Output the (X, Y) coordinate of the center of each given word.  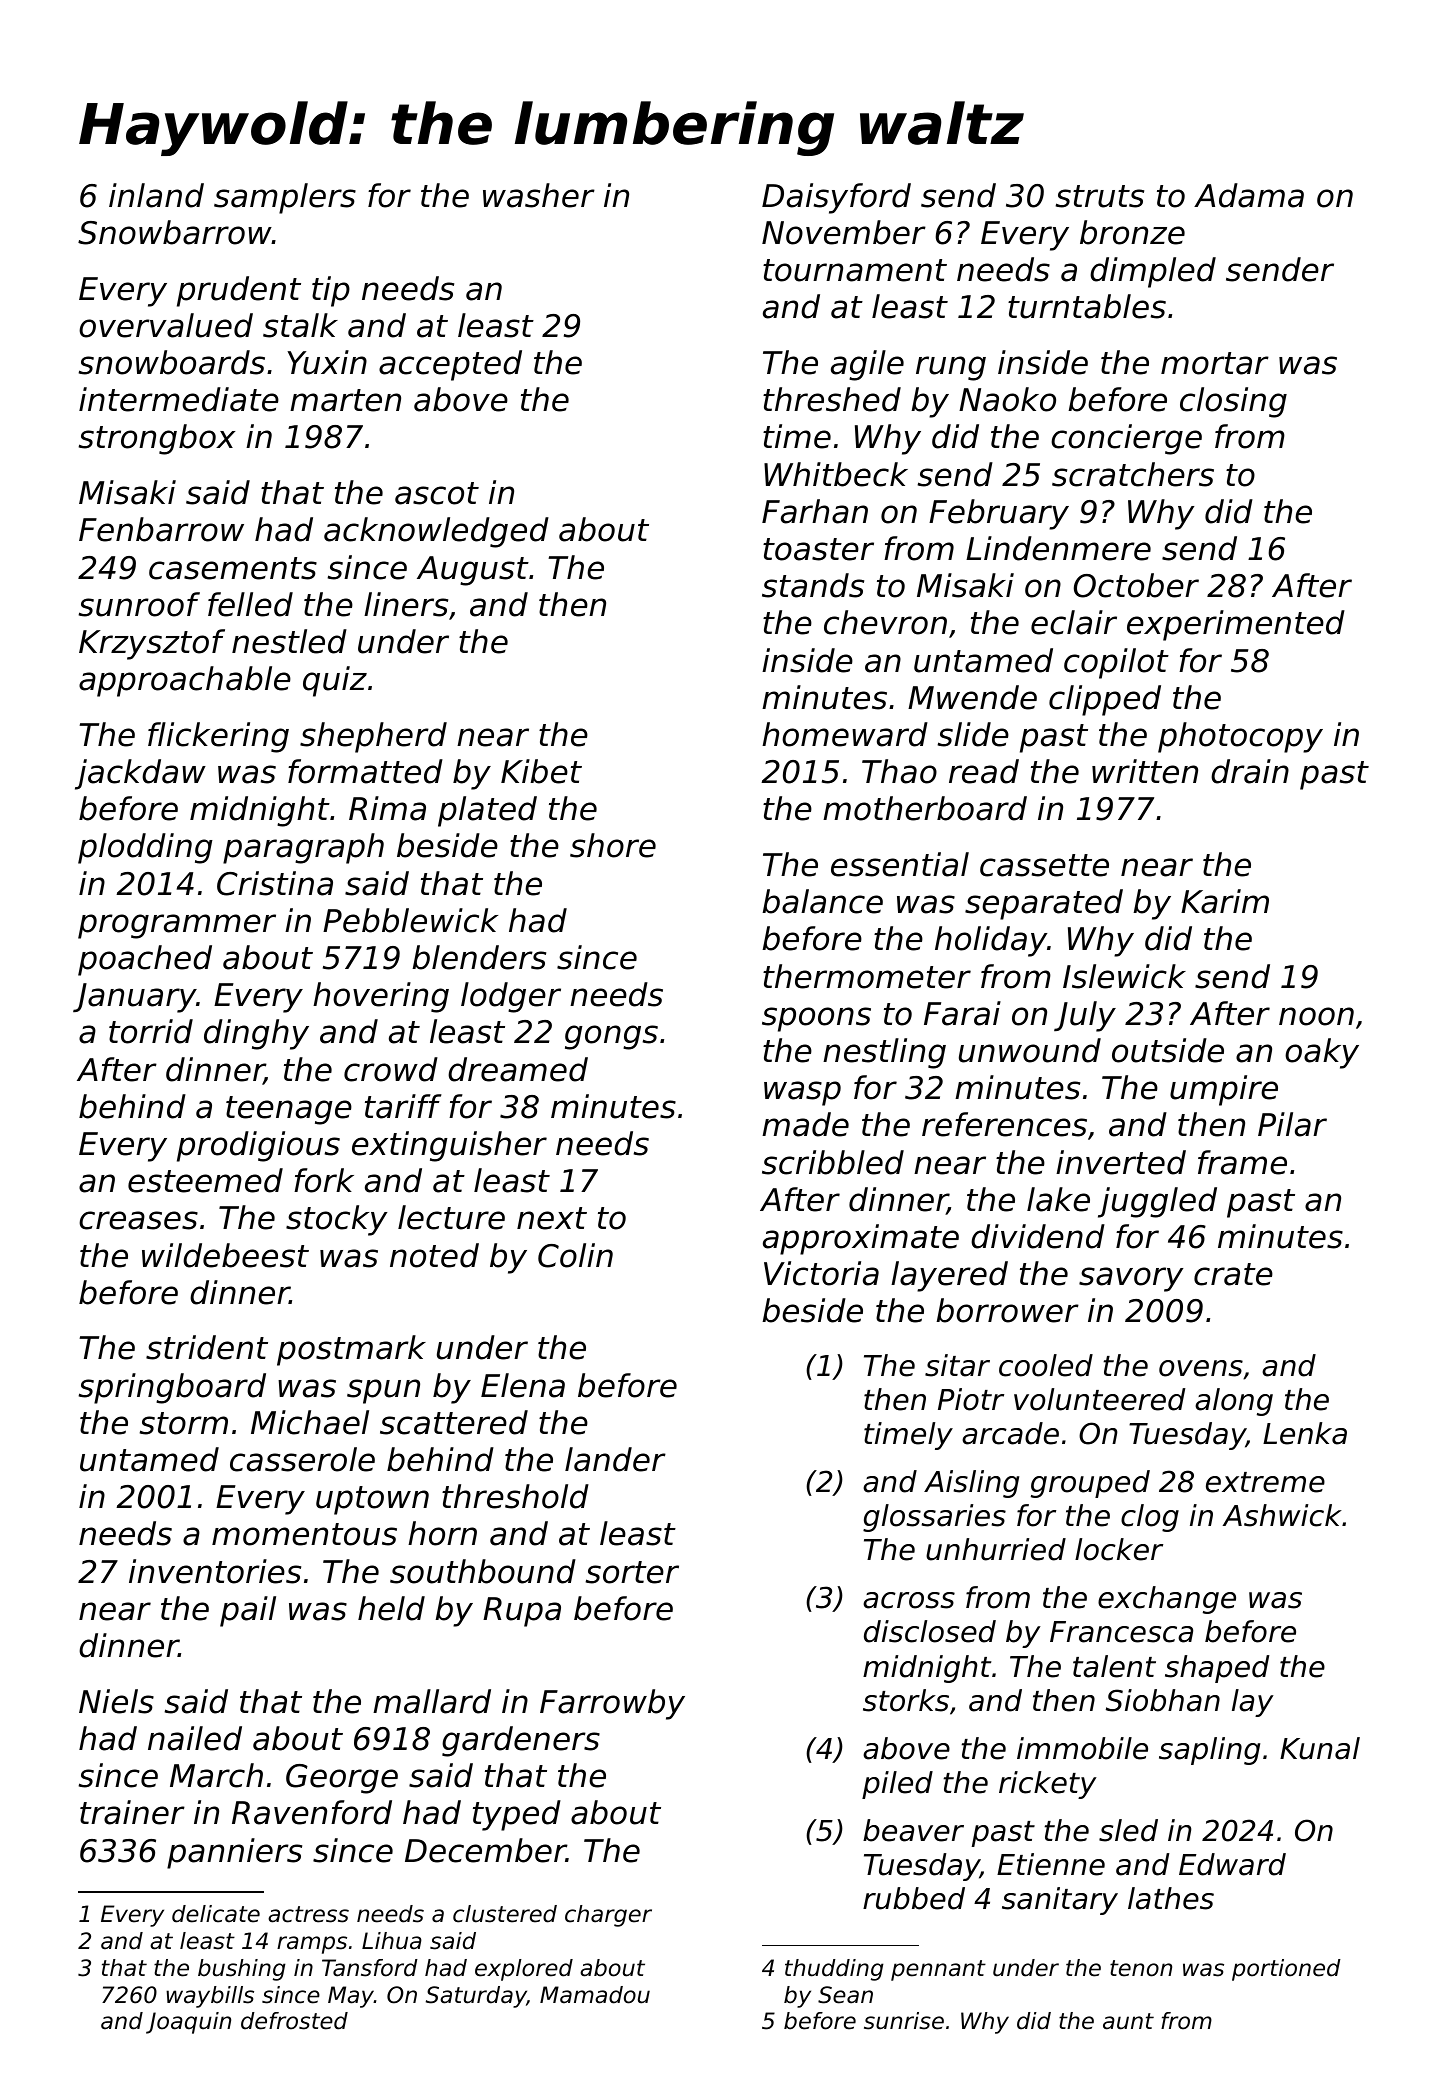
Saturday (476, 1997)
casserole (302, 1459)
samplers (285, 198)
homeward (845, 734)
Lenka (1305, 1433)
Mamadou (595, 1995)
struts (1100, 196)
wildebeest (225, 1255)
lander (615, 1459)
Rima (387, 808)
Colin (575, 1255)
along (1234, 1402)
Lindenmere (1058, 548)
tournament (855, 270)
